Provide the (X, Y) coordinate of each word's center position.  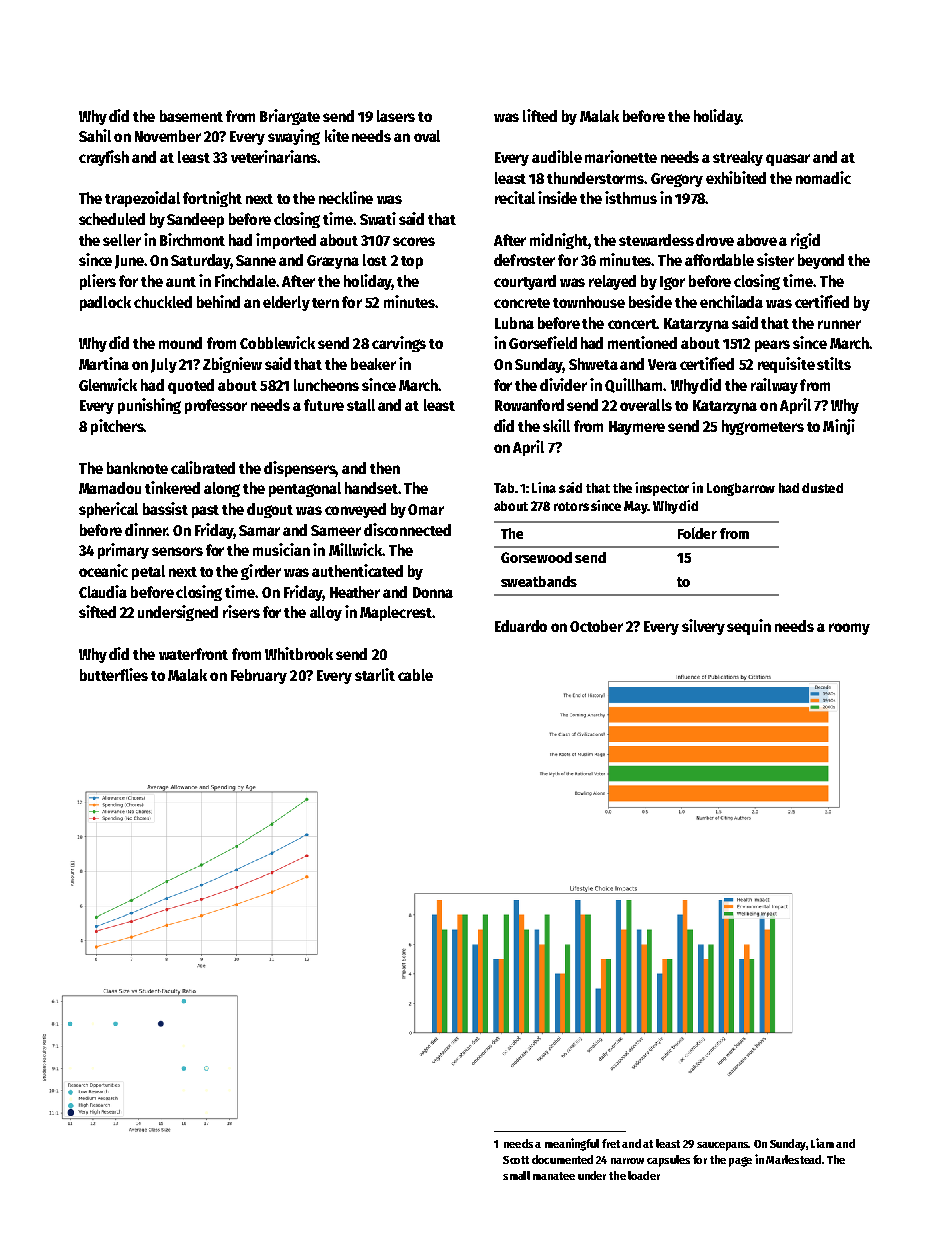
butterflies (114, 674)
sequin (749, 627)
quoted (191, 386)
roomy (849, 629)
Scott (516, 1160)
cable (415, 675)
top (412, 262)
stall (361, 405)
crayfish (104, 158)
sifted (97, 611)
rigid (805, 241)
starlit (375, 674)
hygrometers (763, 427)
